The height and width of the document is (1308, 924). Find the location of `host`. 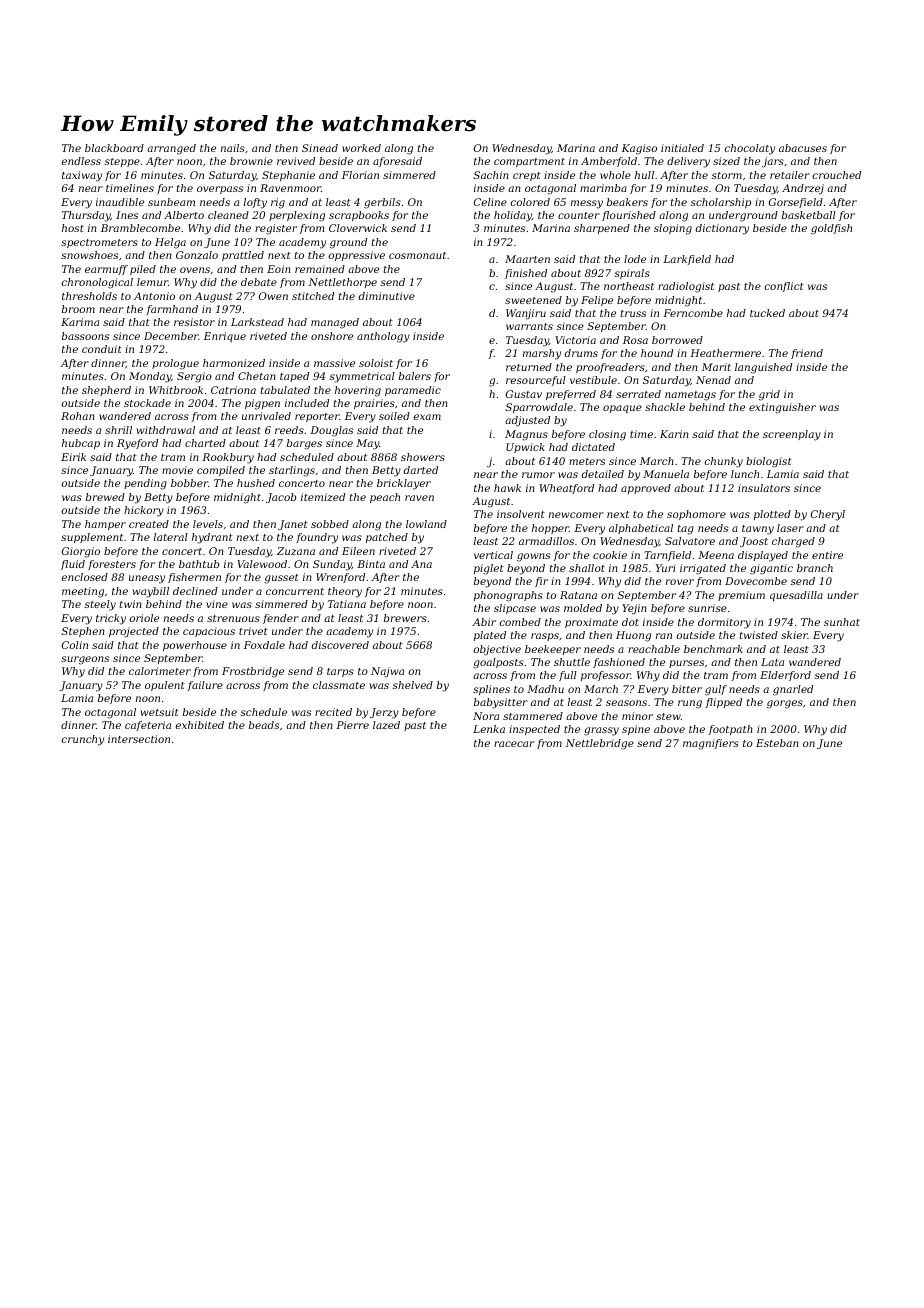

host is located at coordinates (73, 228).
